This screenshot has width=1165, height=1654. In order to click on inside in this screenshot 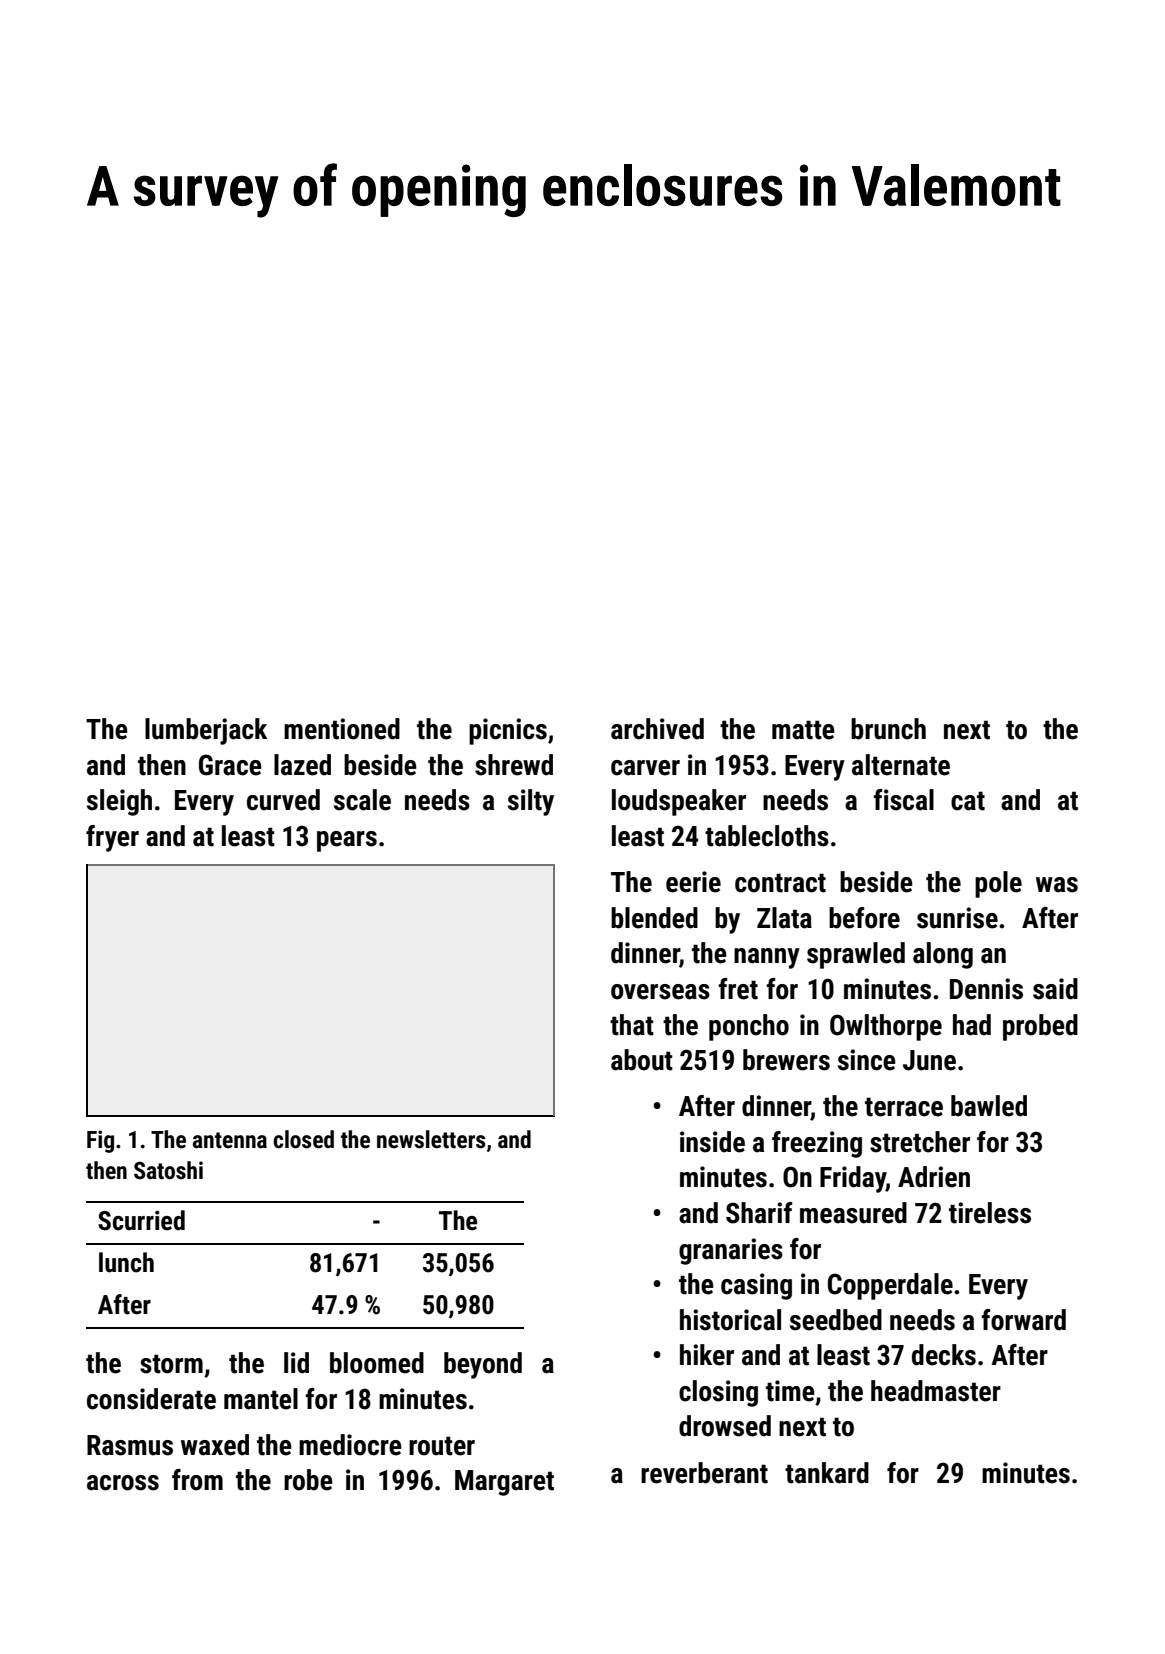, I will do `click(712, 1142)`.
